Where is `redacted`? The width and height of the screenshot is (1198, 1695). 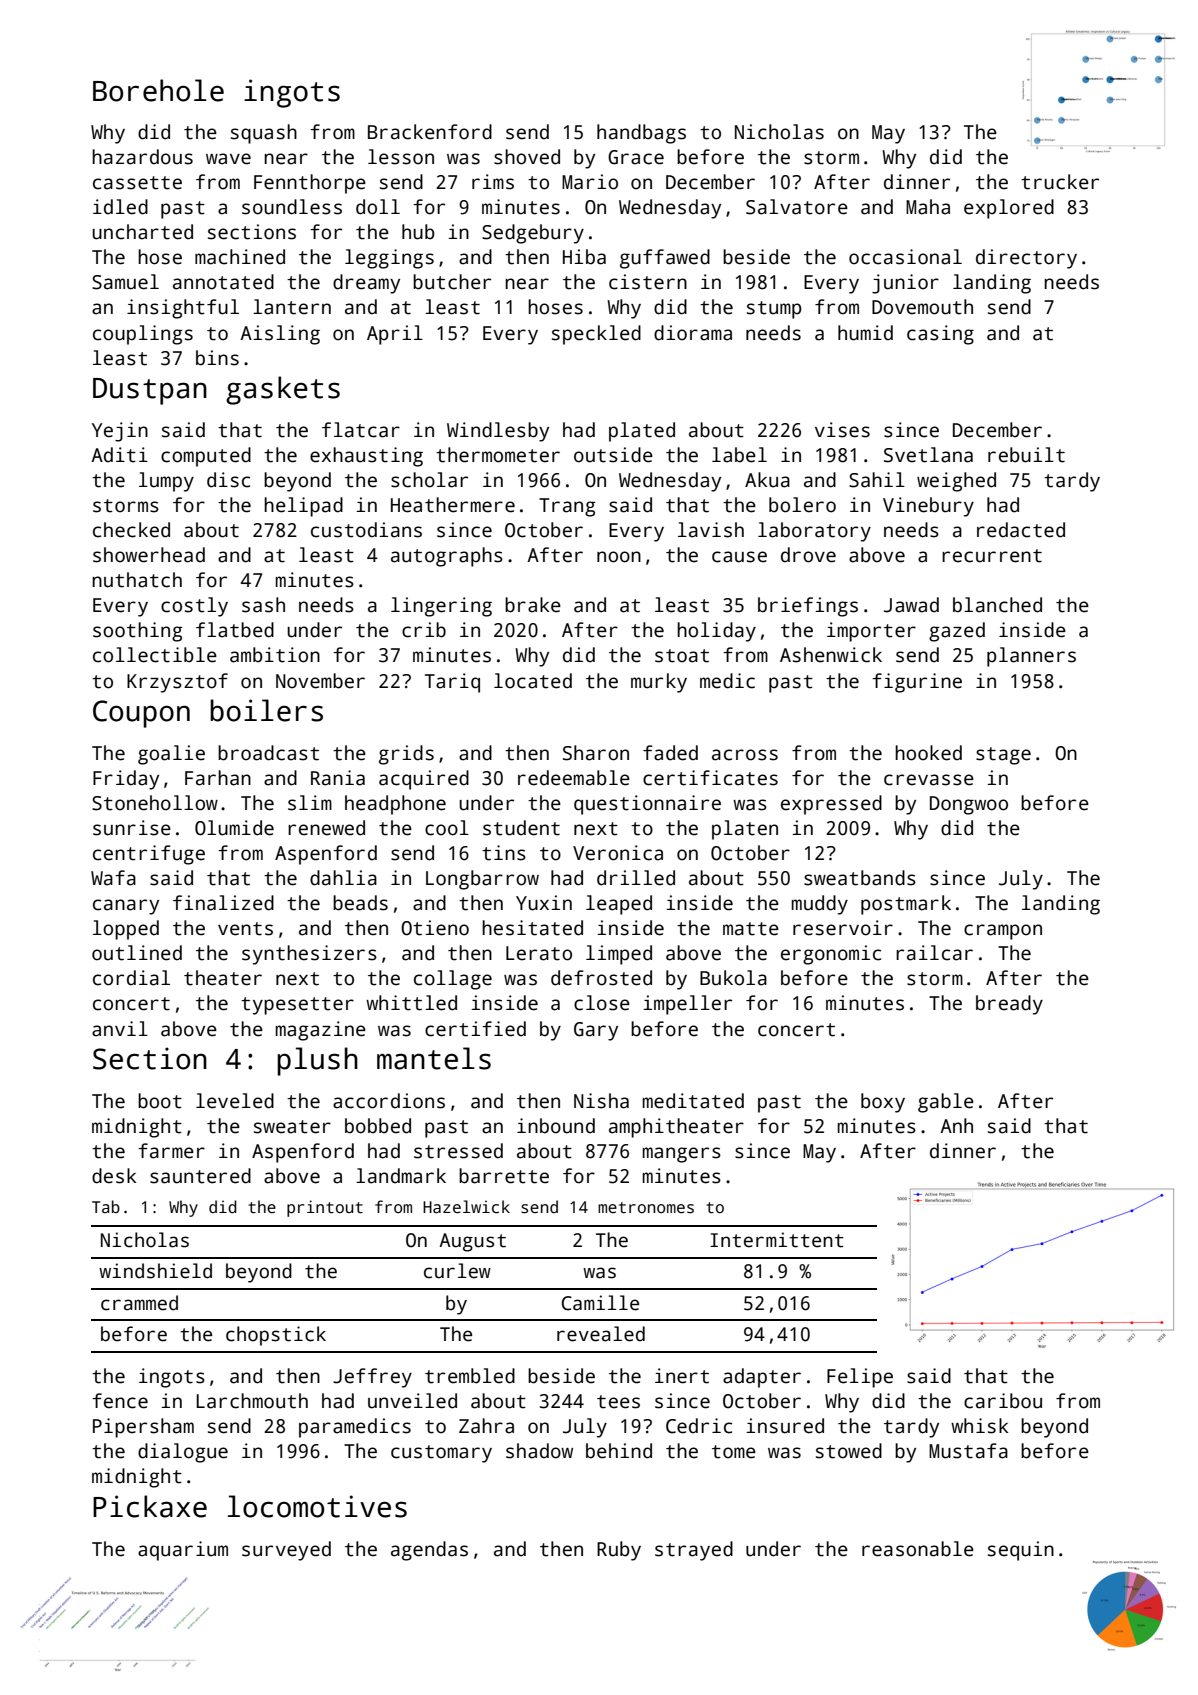 redacted is located at coordinates (1021, 530).
